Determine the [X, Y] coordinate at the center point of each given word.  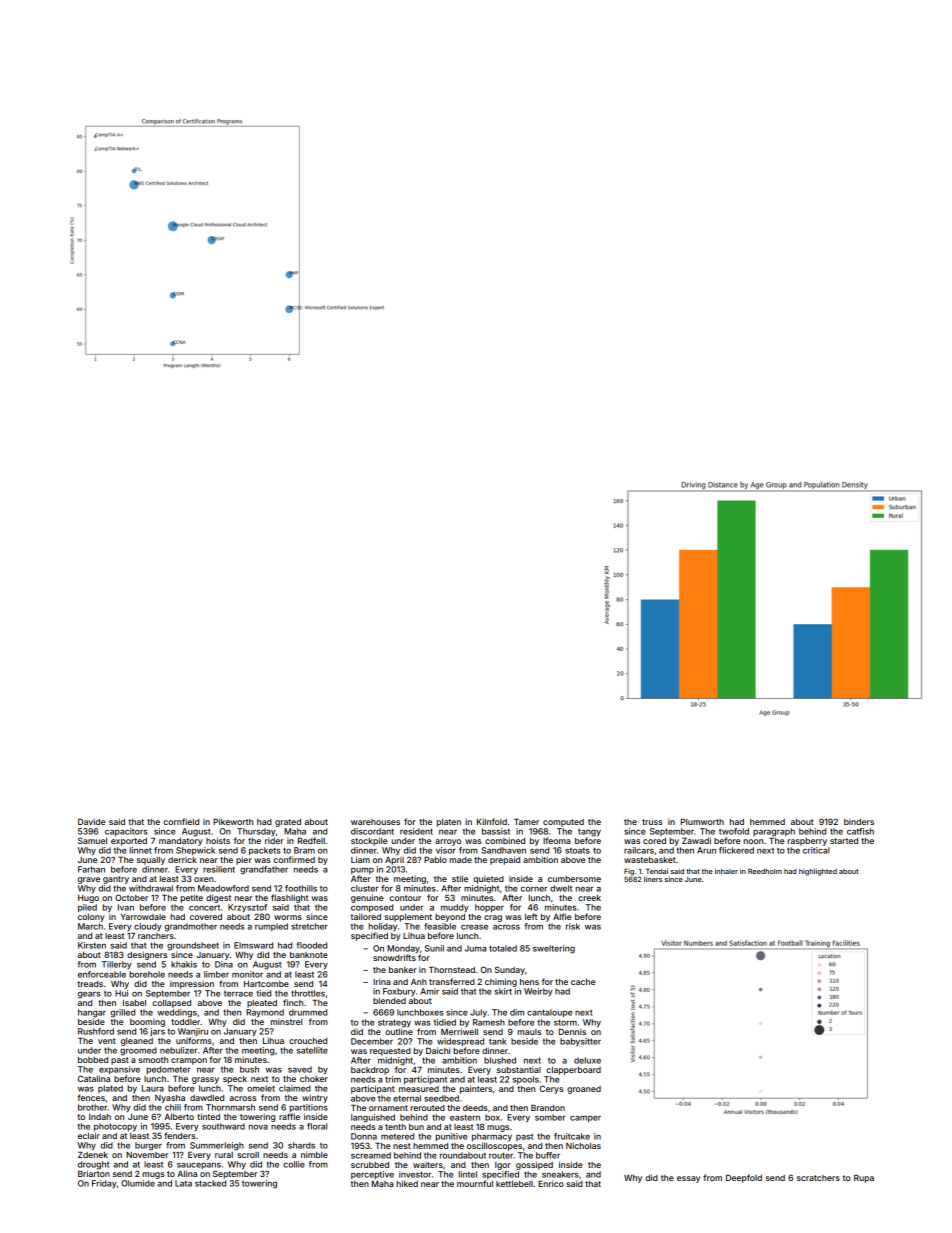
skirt [503, 991]
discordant [372, 831]
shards [301, 1145]
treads [90, 984]
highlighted [818, 872]
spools [526, 1080]
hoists [218, 840]
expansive [119, 1070]
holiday [383, 927]
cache [583, 982]
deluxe [587, 1060]
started [844, 841]
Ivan [126, 907]
